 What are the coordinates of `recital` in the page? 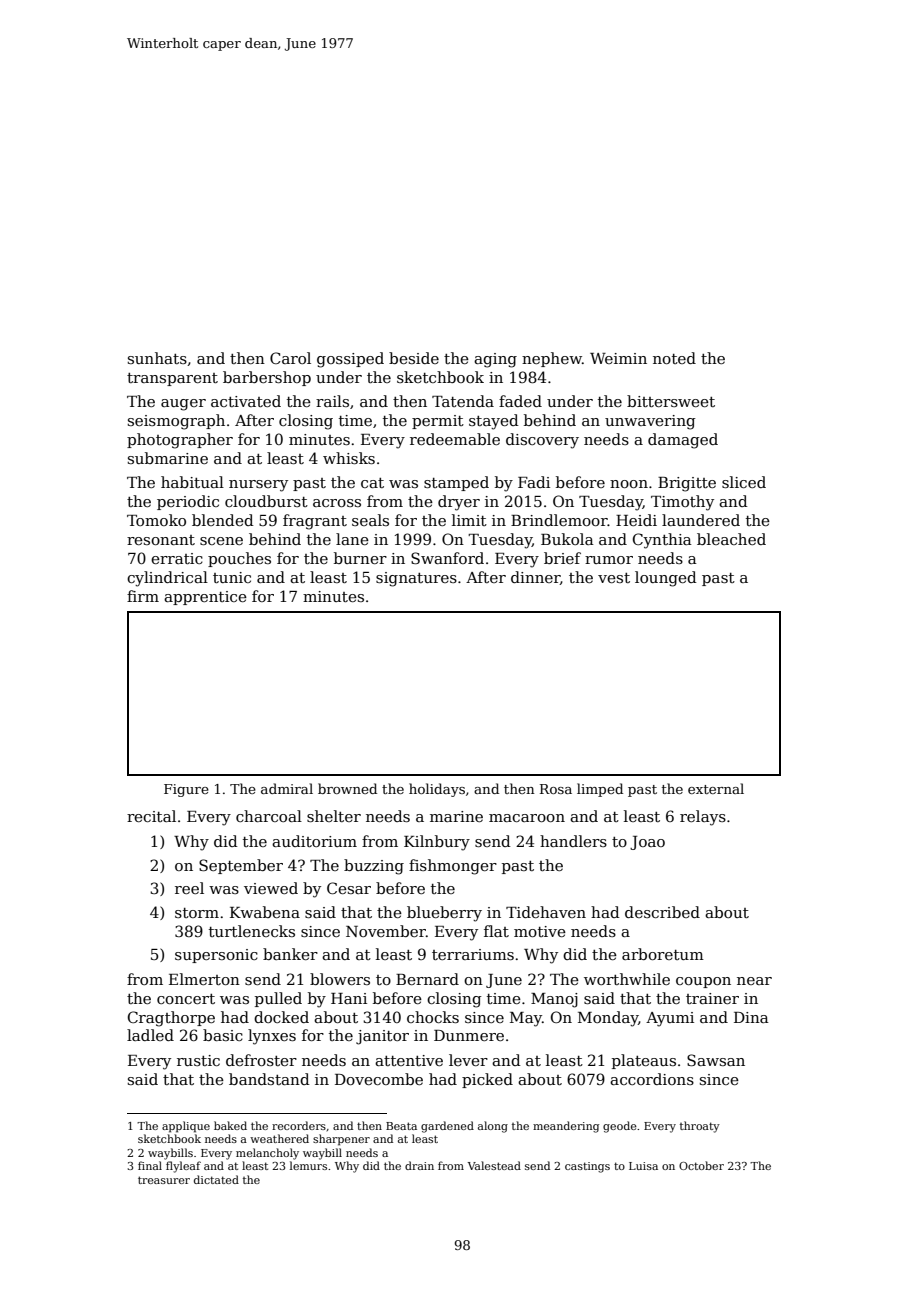 It's located at (151, 816).
